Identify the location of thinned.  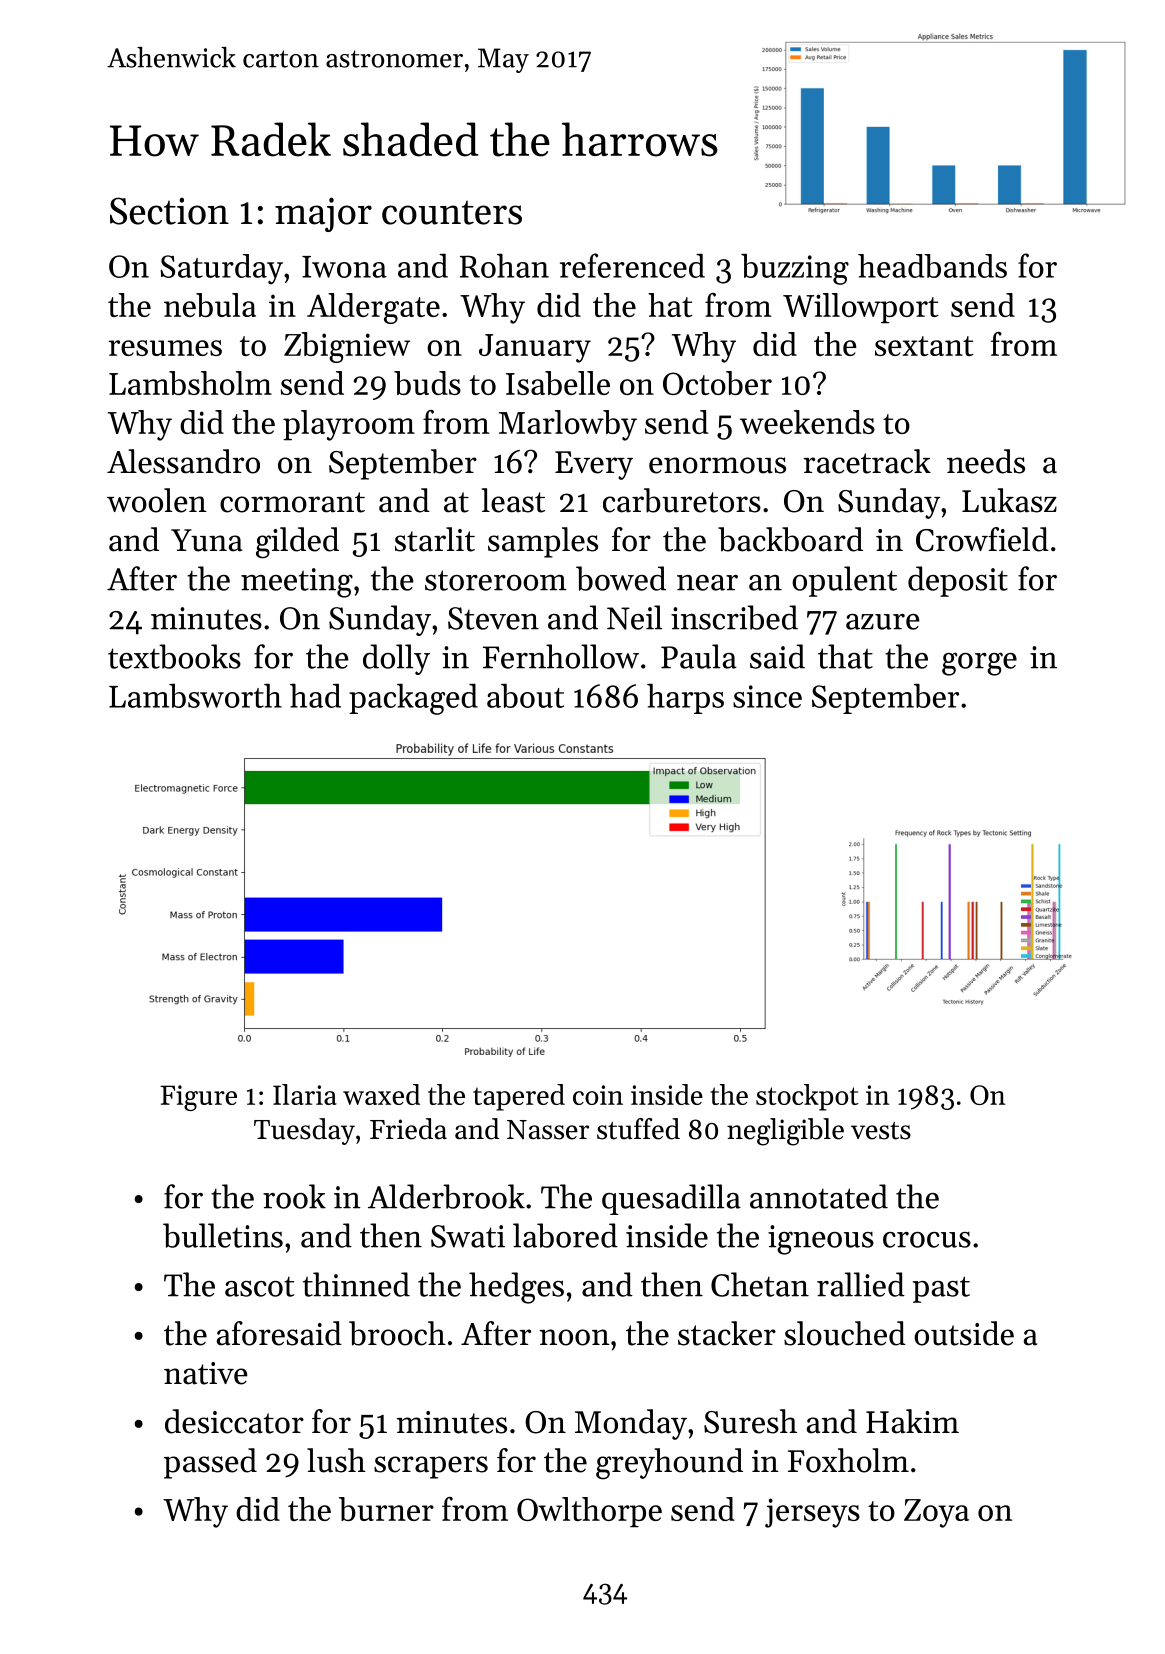
(356, 1284).
